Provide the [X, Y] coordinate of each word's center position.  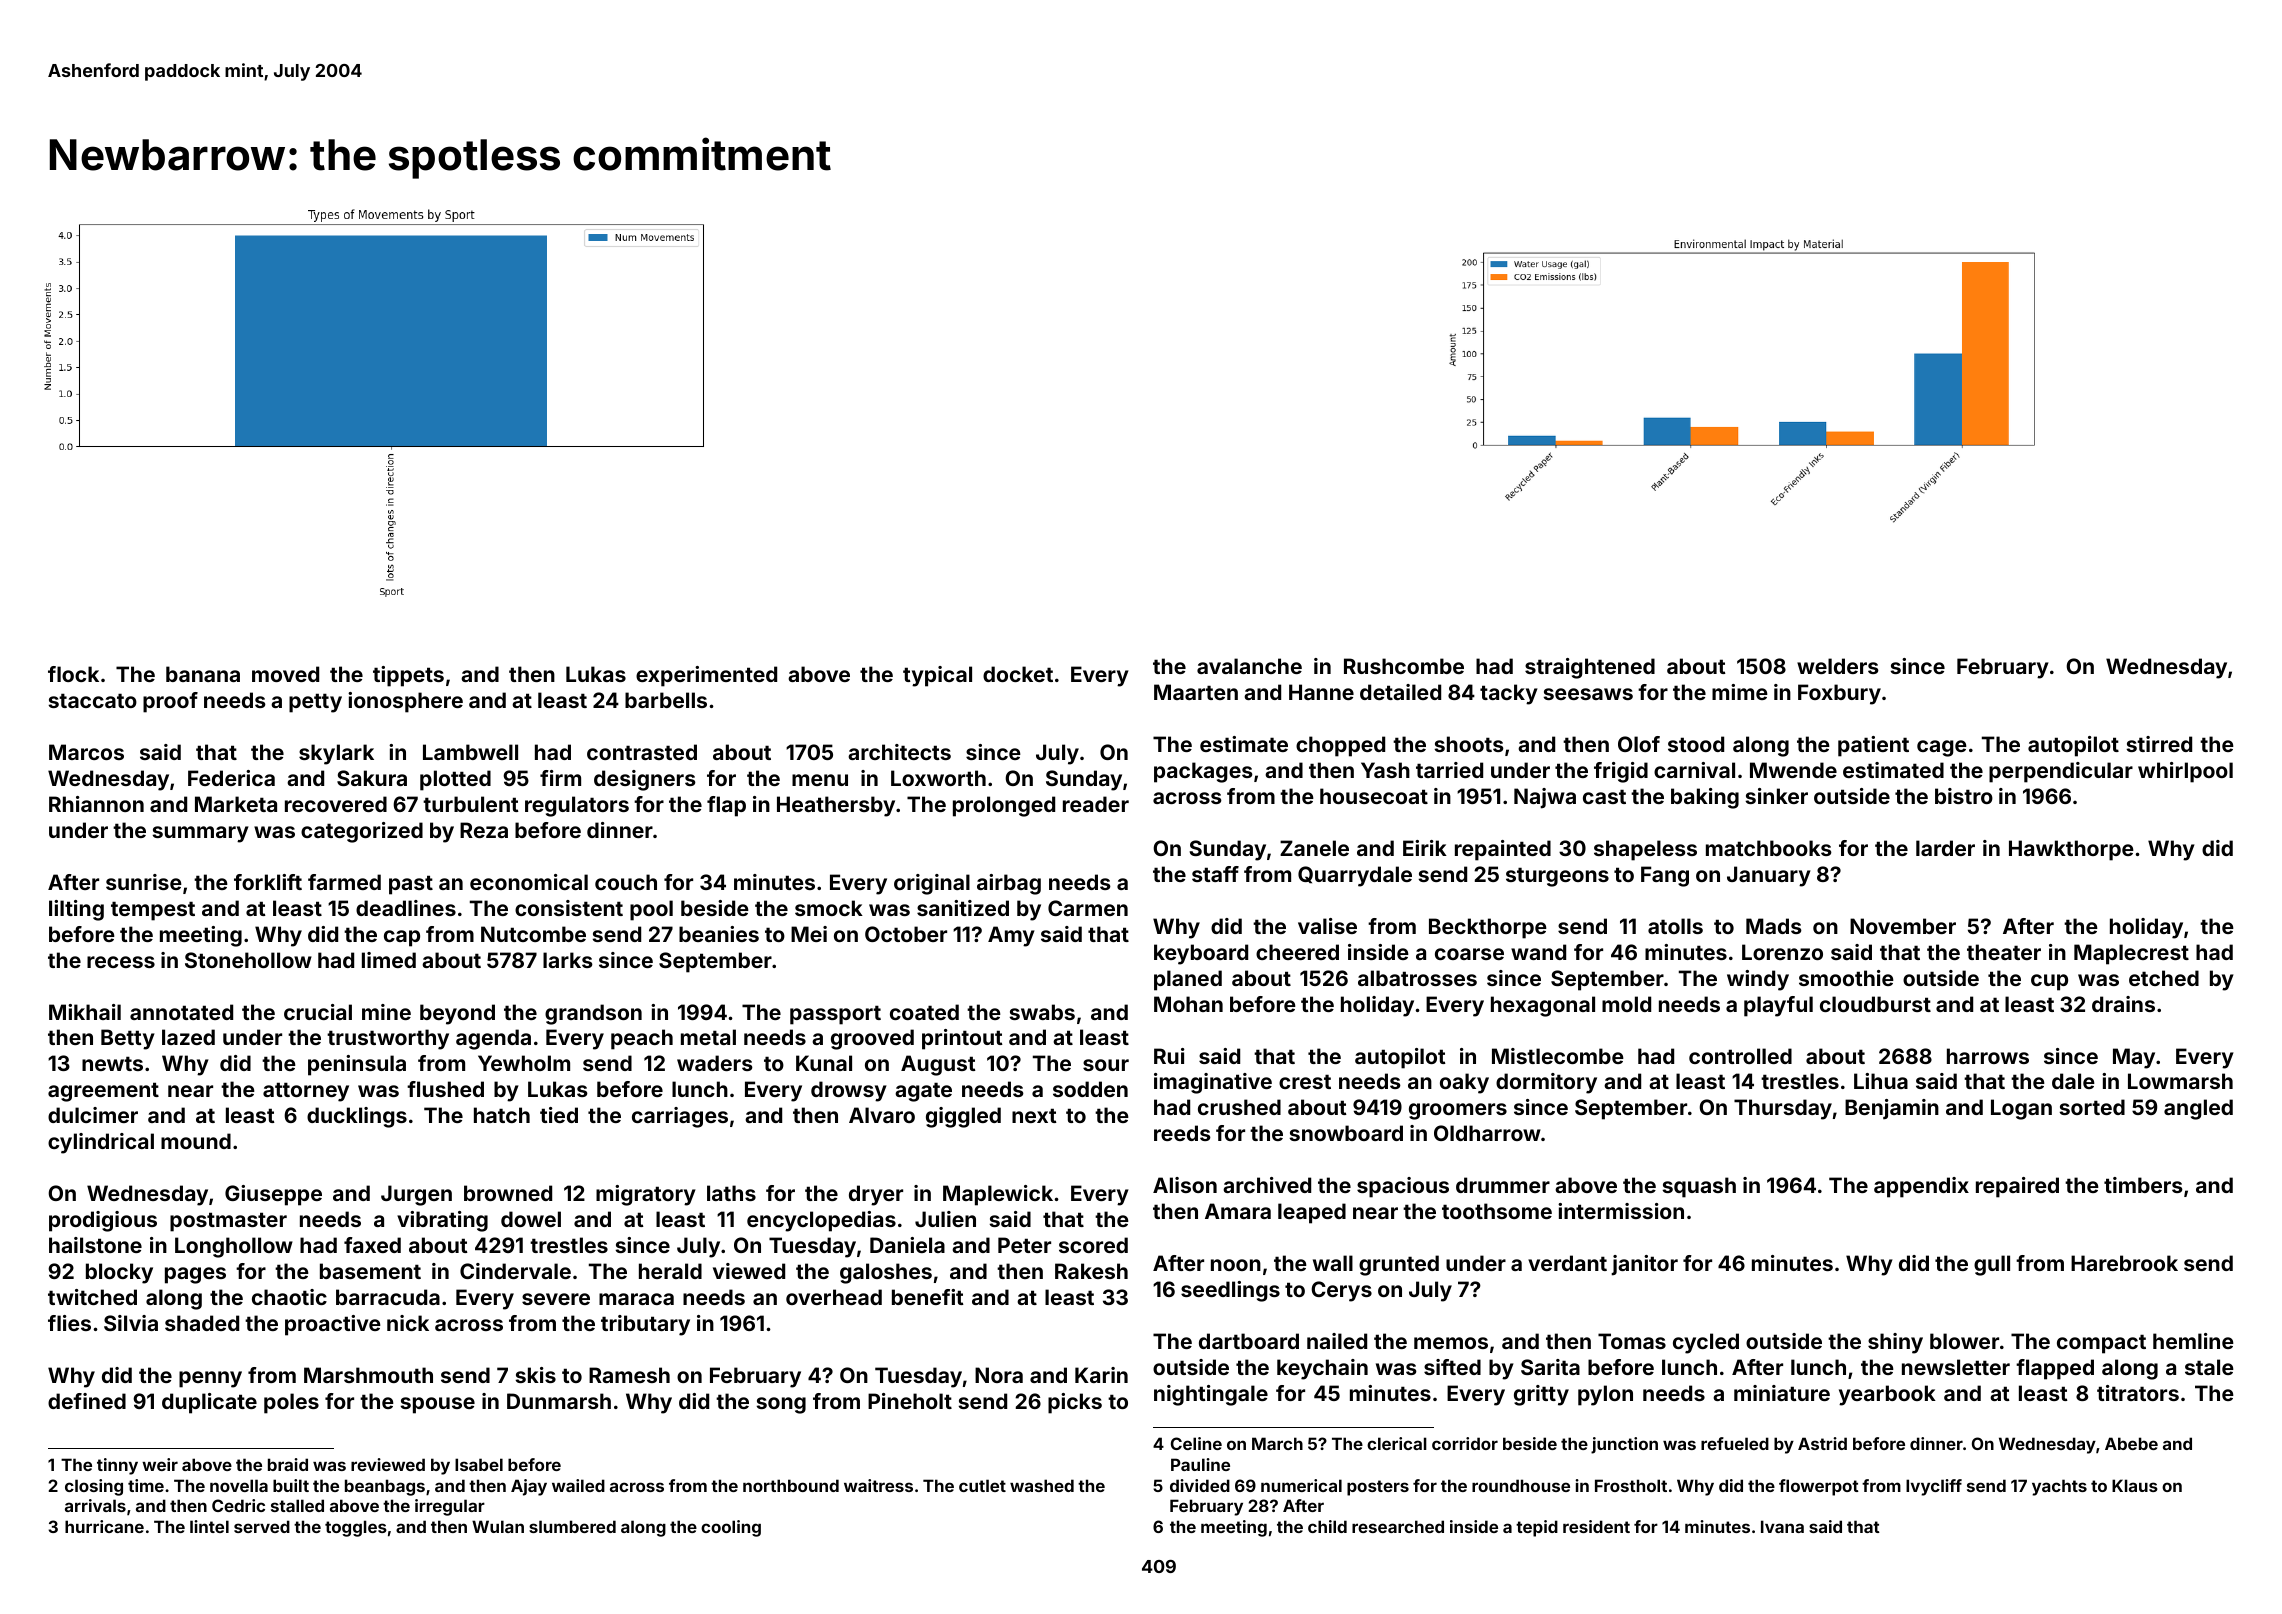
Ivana [1782, 1526]
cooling [731, 1528]
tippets [408, 676]
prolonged [1004, 806]
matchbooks [1769, 848]
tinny [117, 1466]
